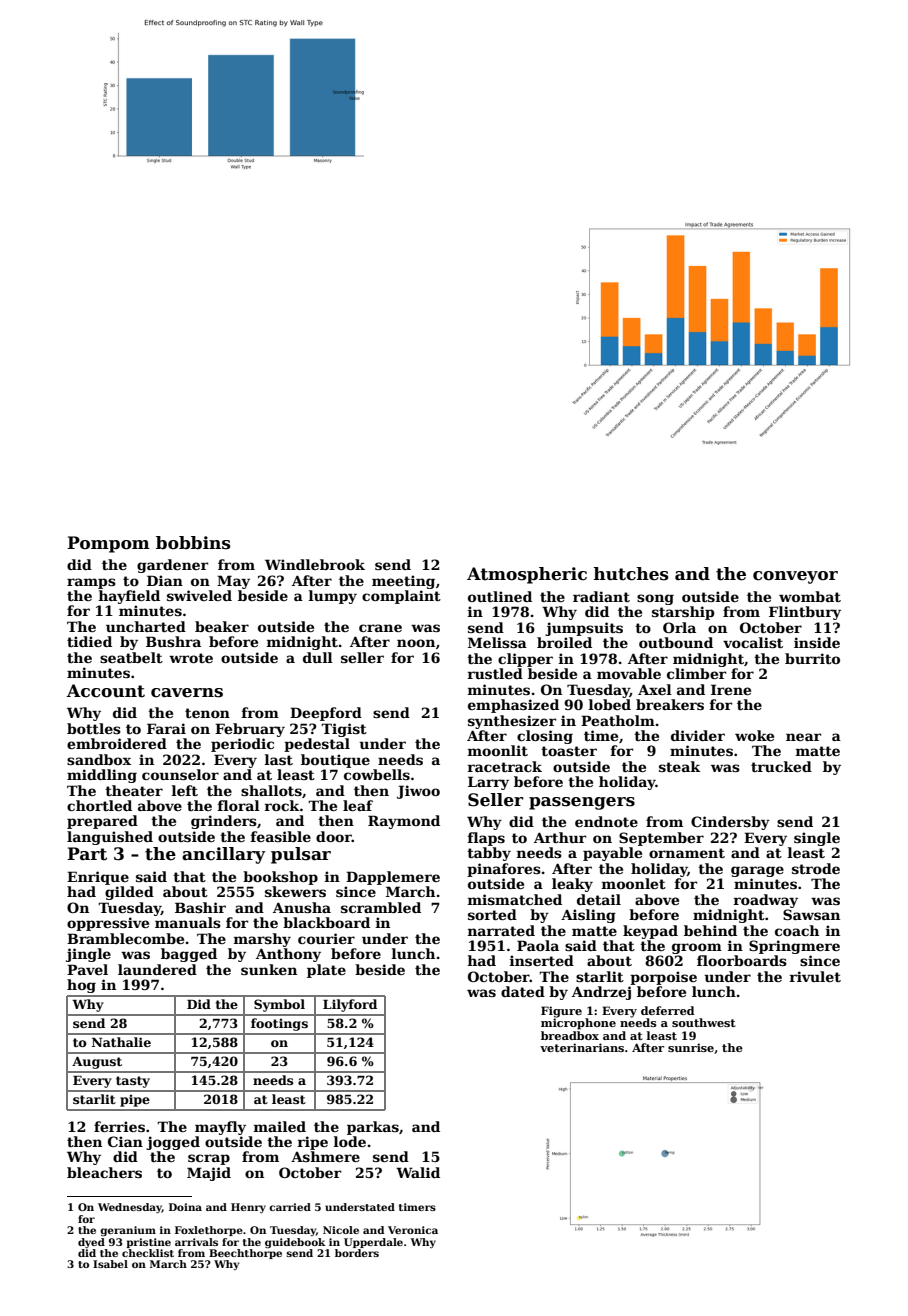  I want to click on scrap, so click(209, 1159).
